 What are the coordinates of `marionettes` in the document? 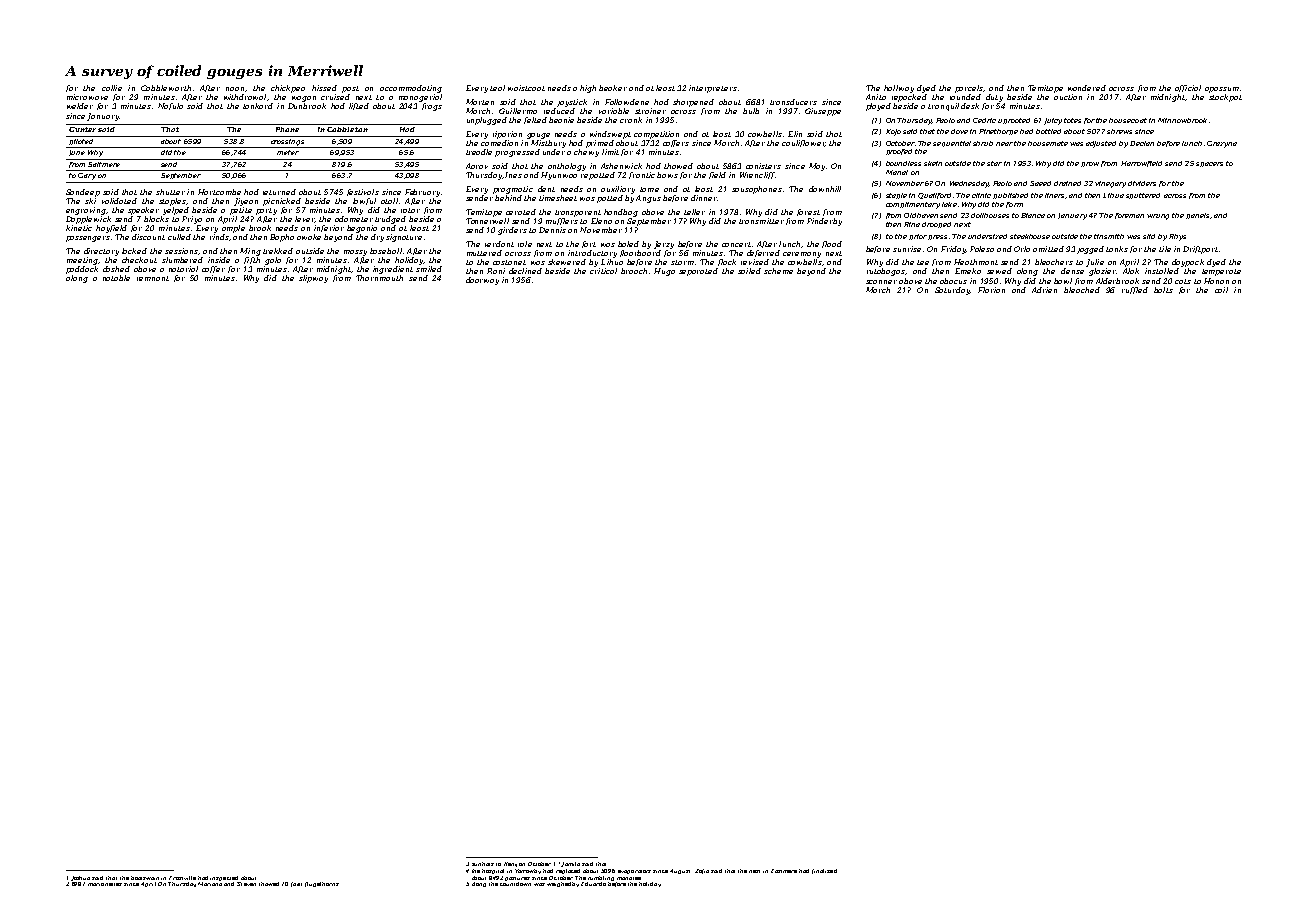 It's located at (105, 884).
